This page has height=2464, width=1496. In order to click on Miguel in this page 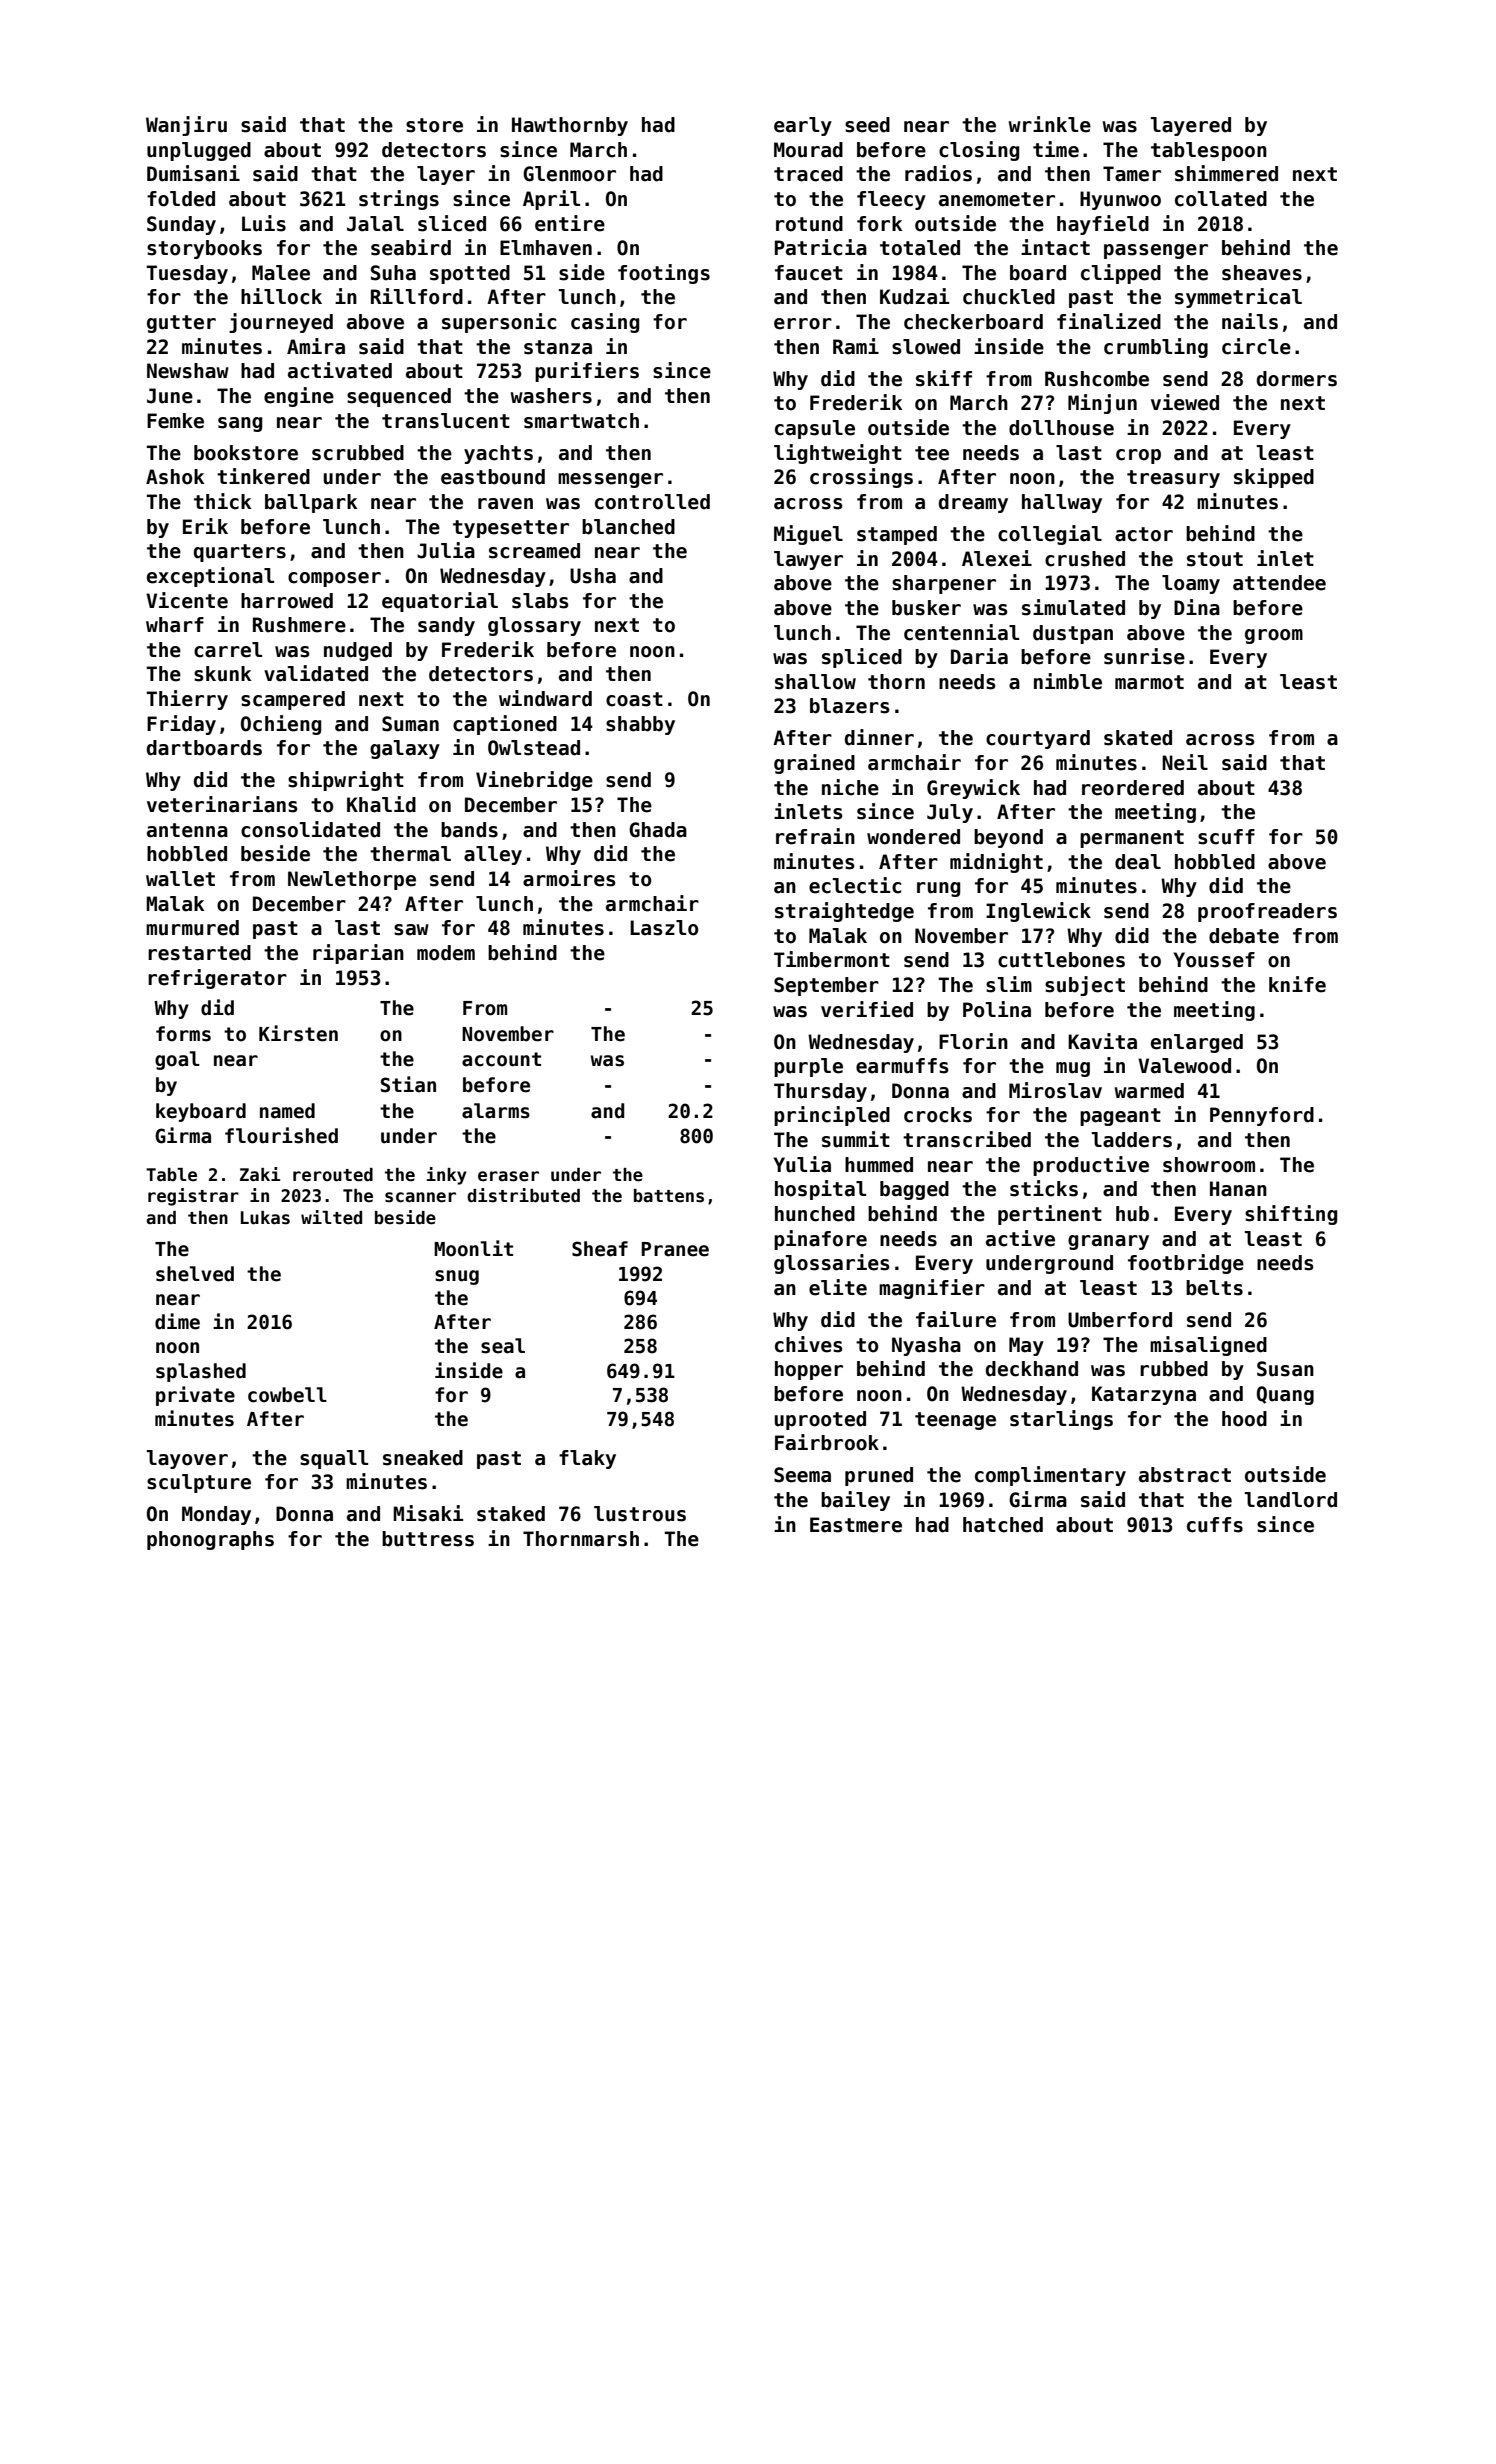, I will do `click(808, 535)`.
